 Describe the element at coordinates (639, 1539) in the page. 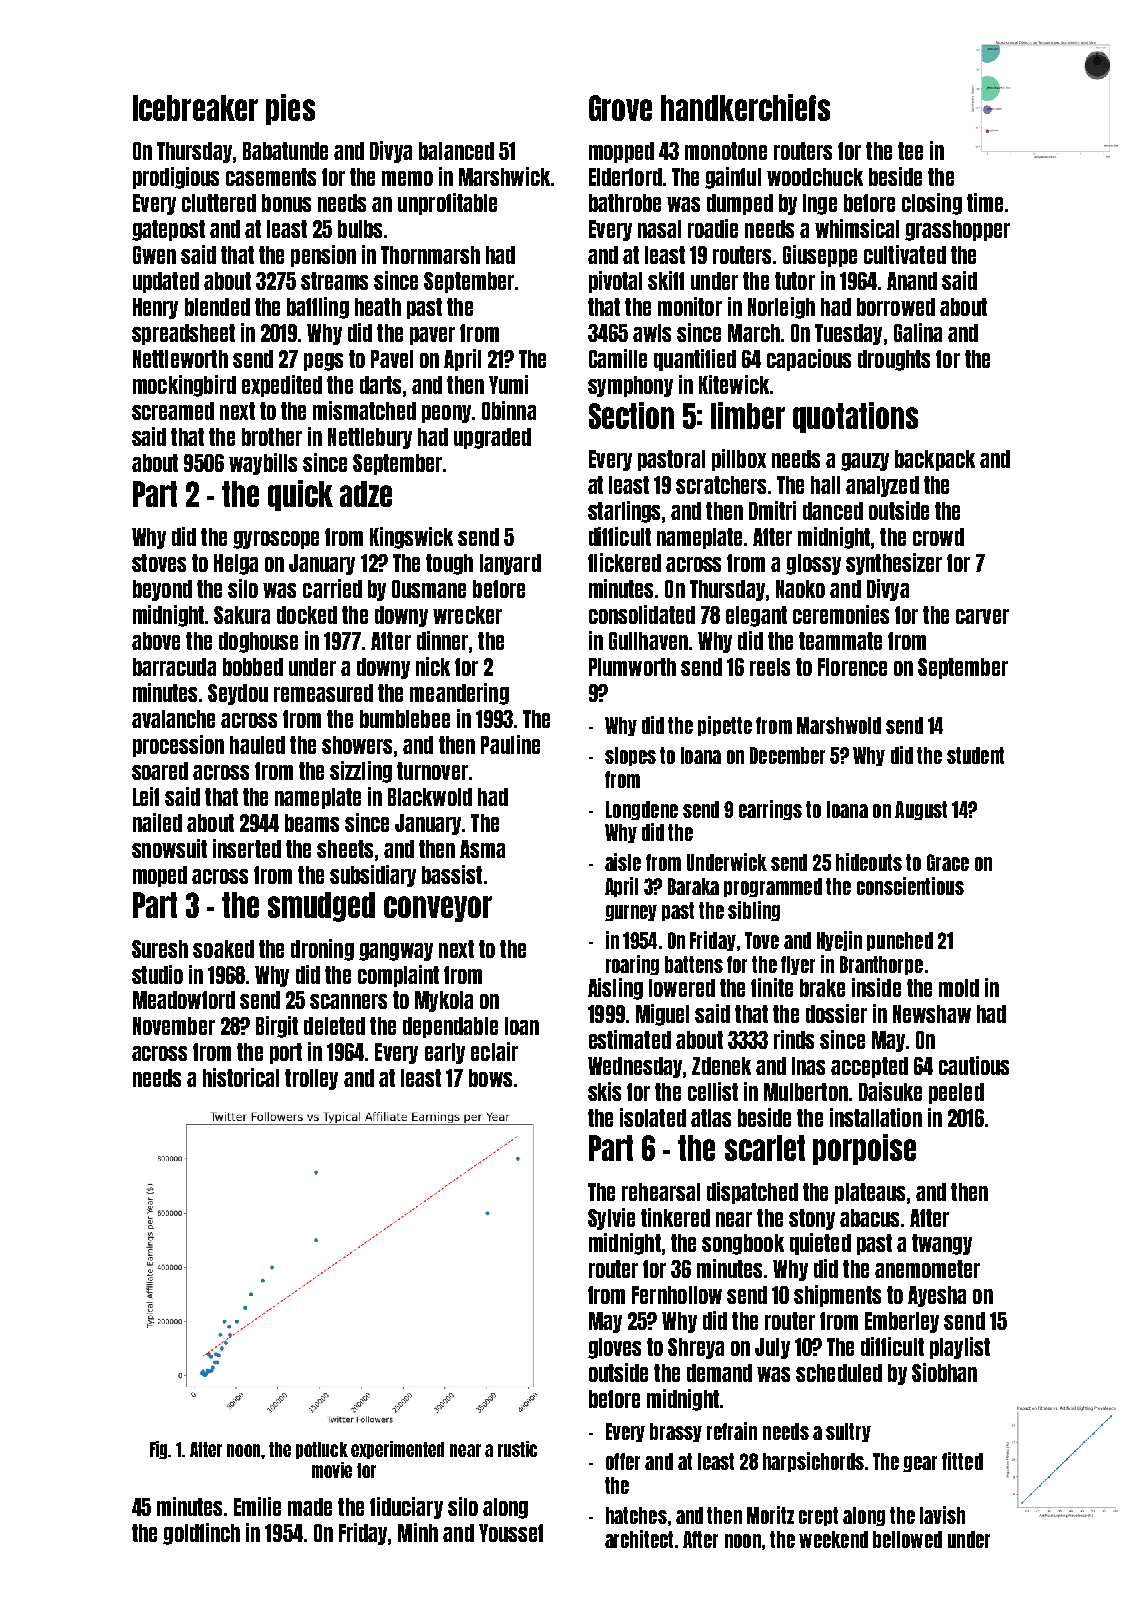

I see `architect` at that location.
